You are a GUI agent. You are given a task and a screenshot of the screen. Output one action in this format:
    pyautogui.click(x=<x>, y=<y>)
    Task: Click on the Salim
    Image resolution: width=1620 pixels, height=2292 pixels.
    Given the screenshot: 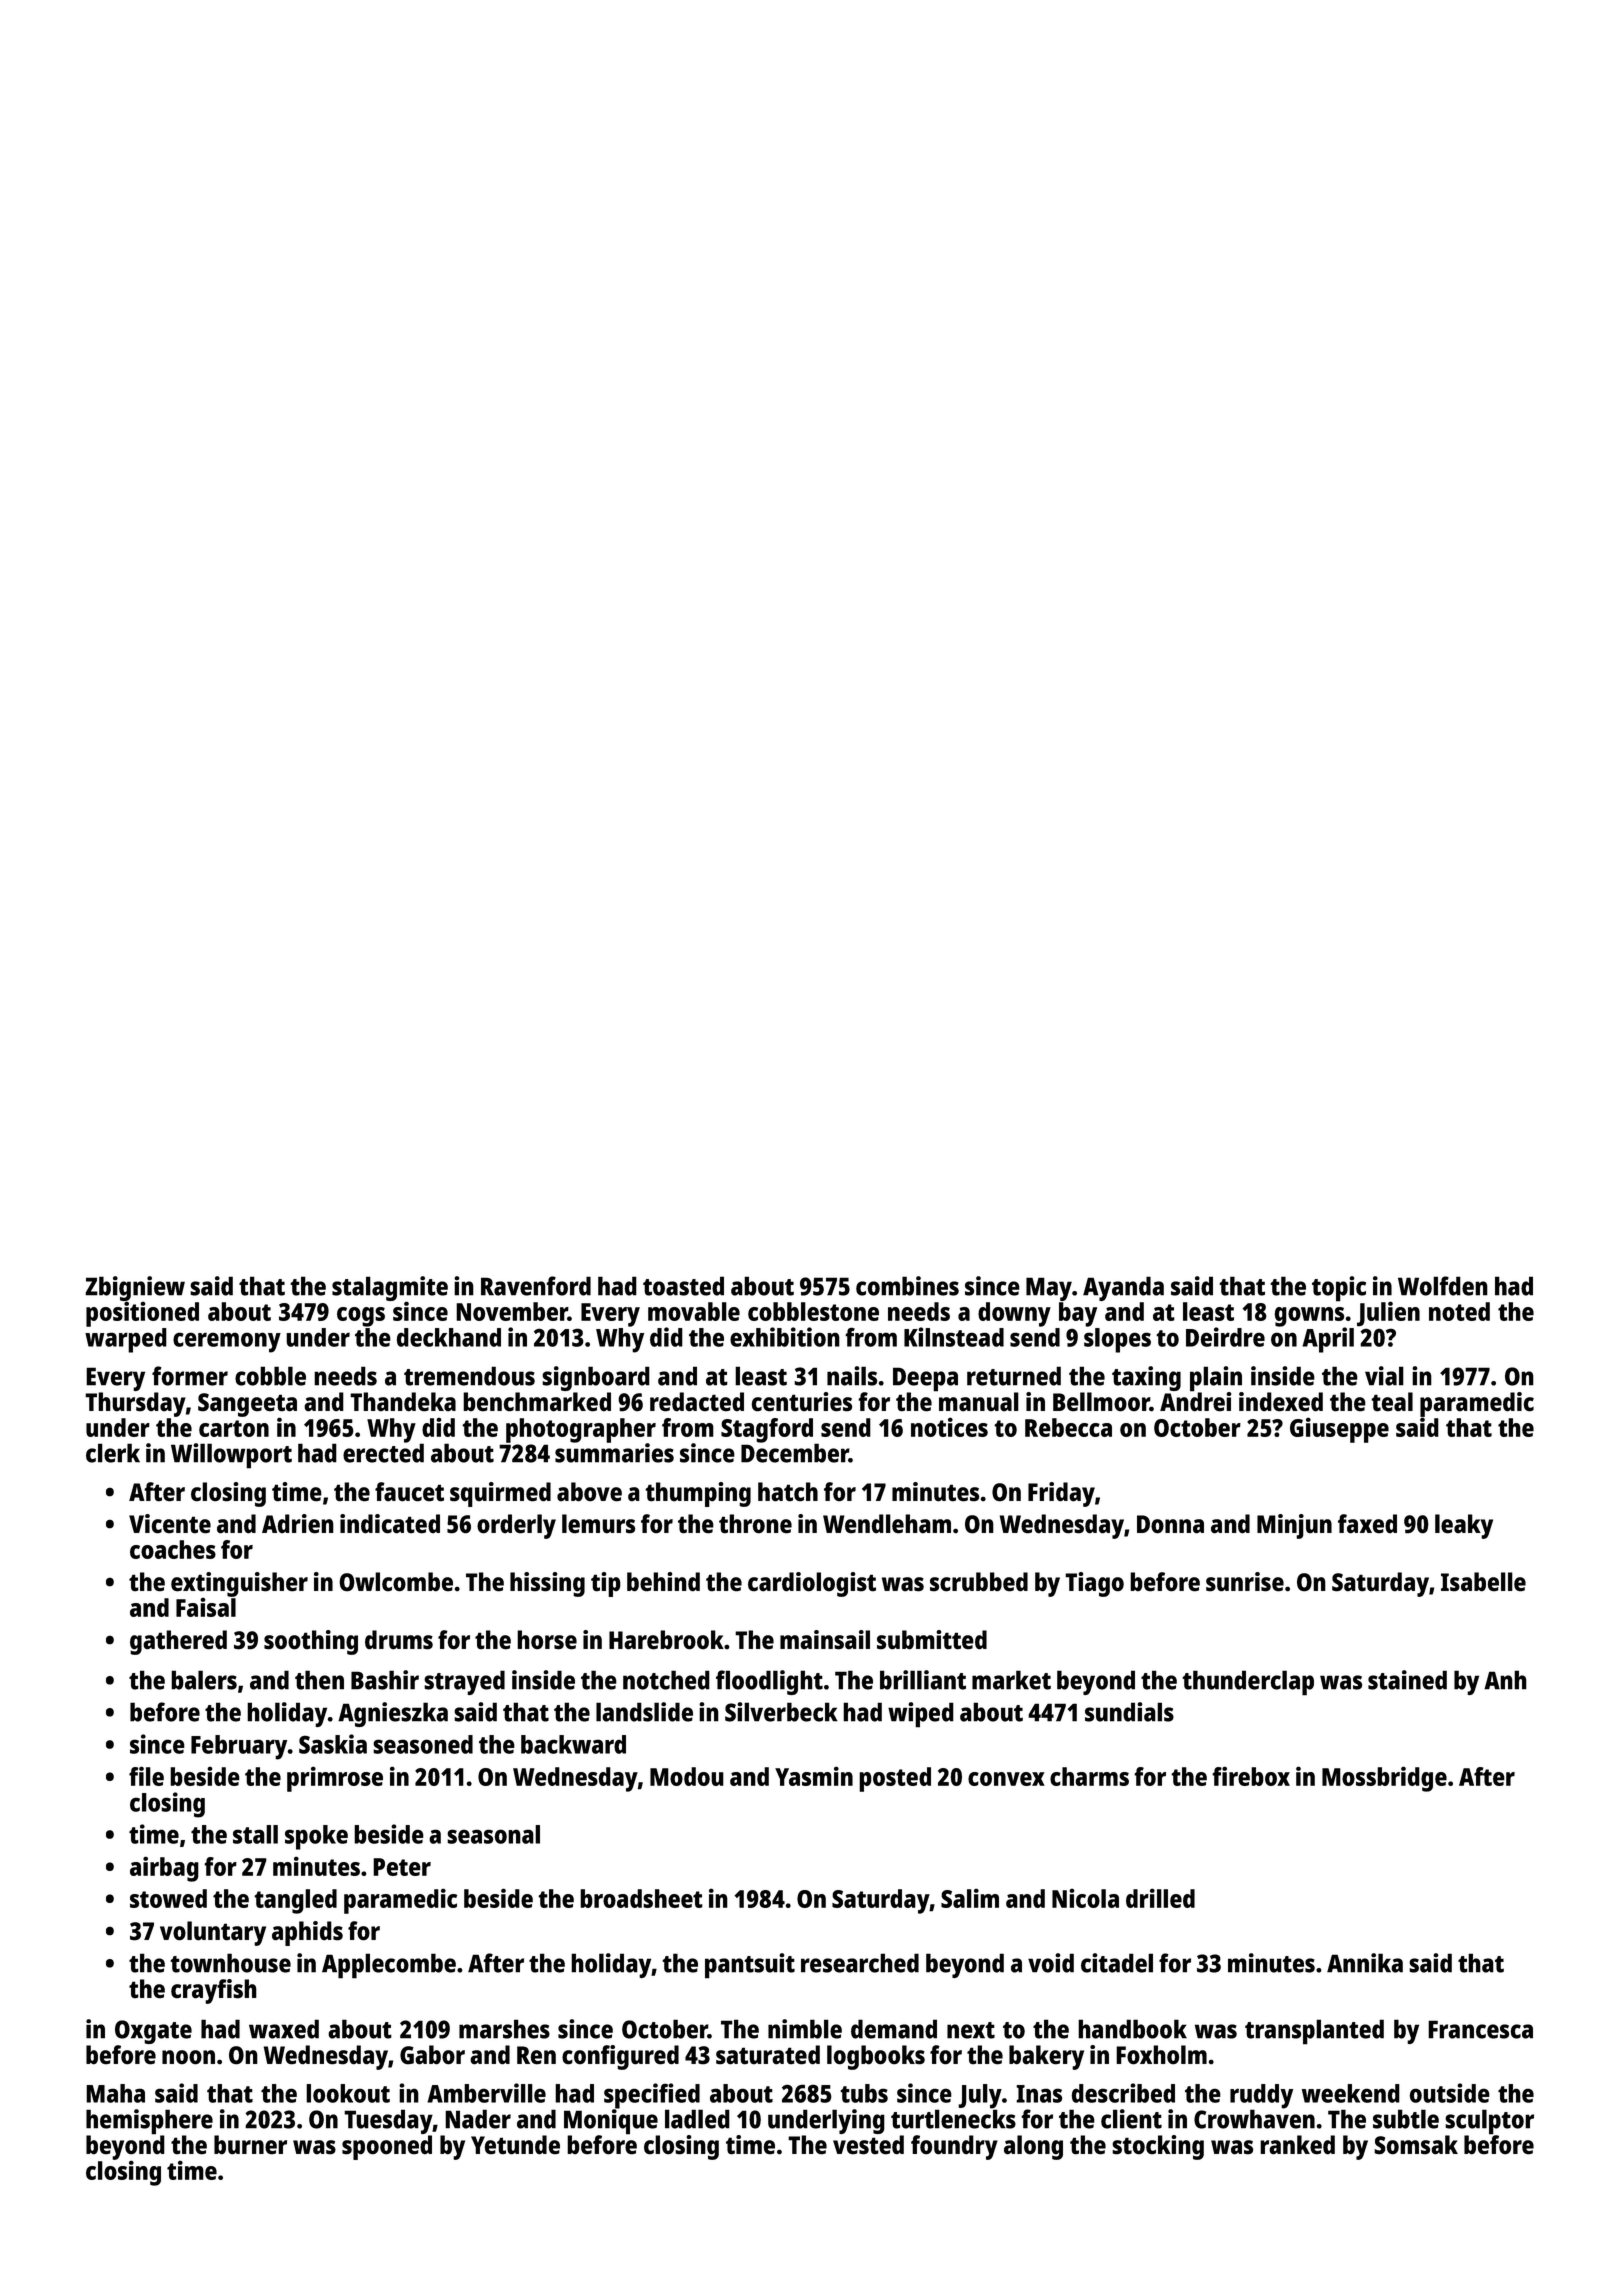 What is the action you would take?
    pyautogui.click(x=970, y=1898)
